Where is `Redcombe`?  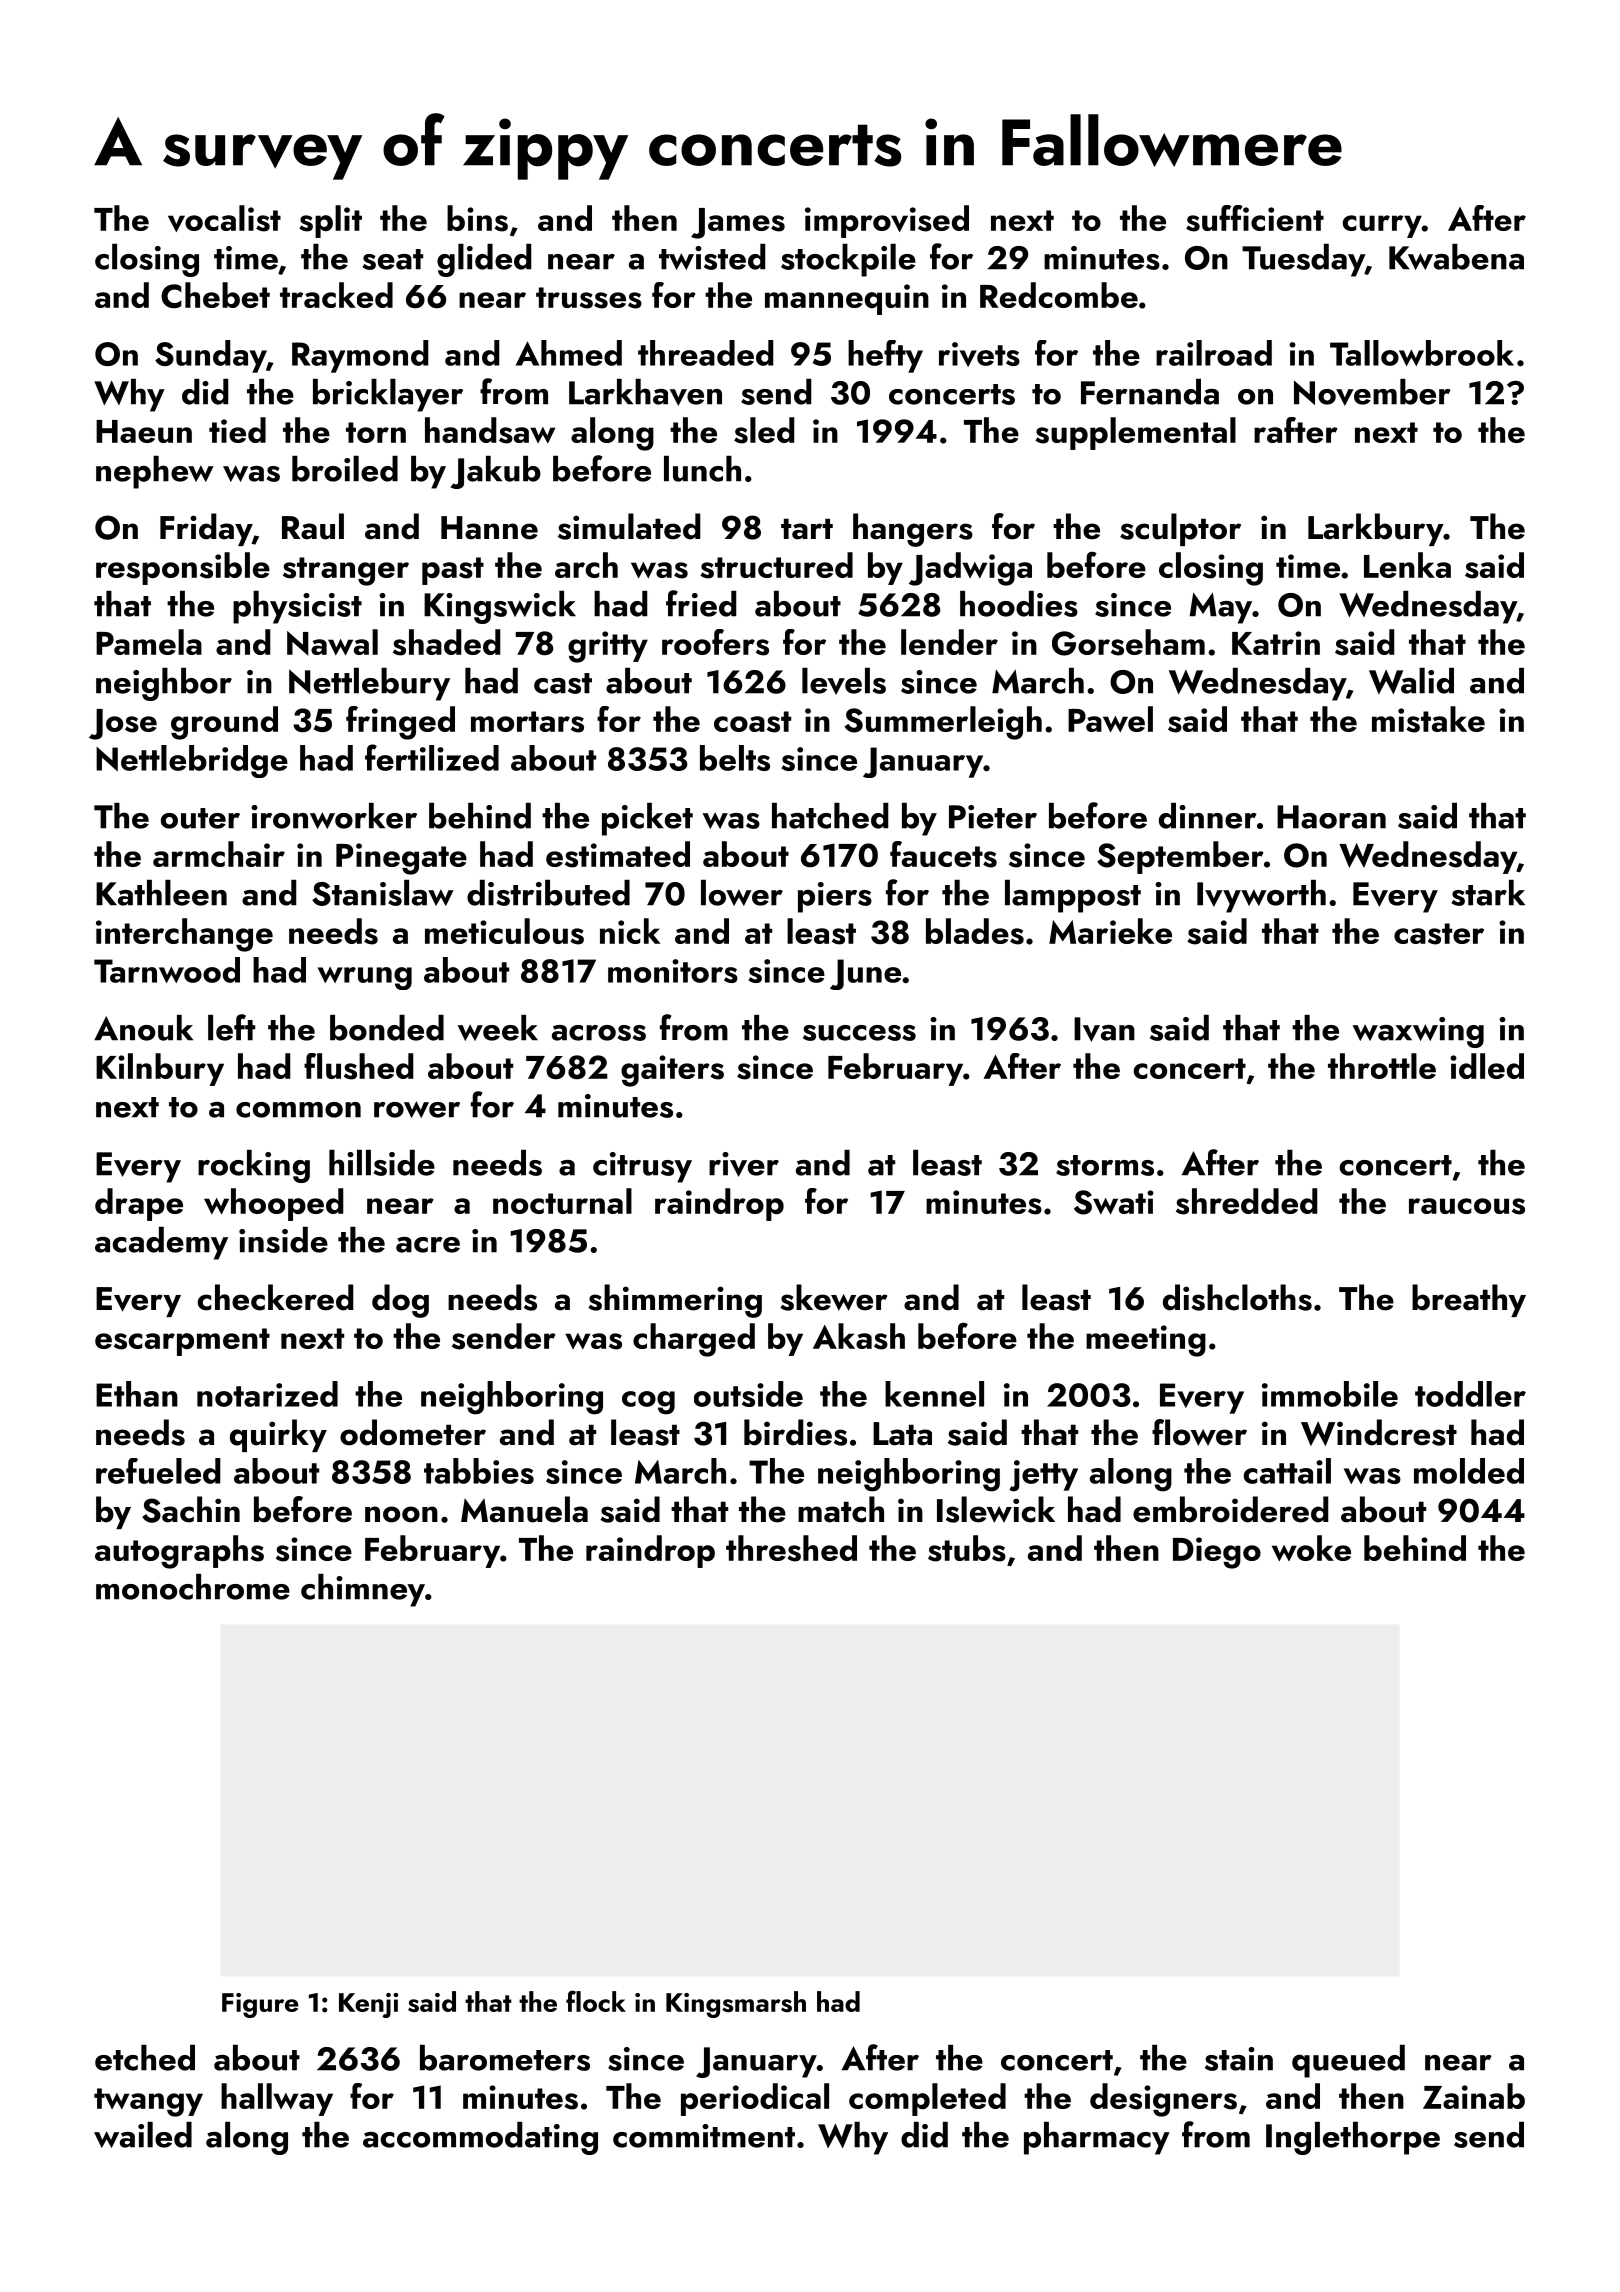
Redcombe is located at coordinates (1059, 295).
